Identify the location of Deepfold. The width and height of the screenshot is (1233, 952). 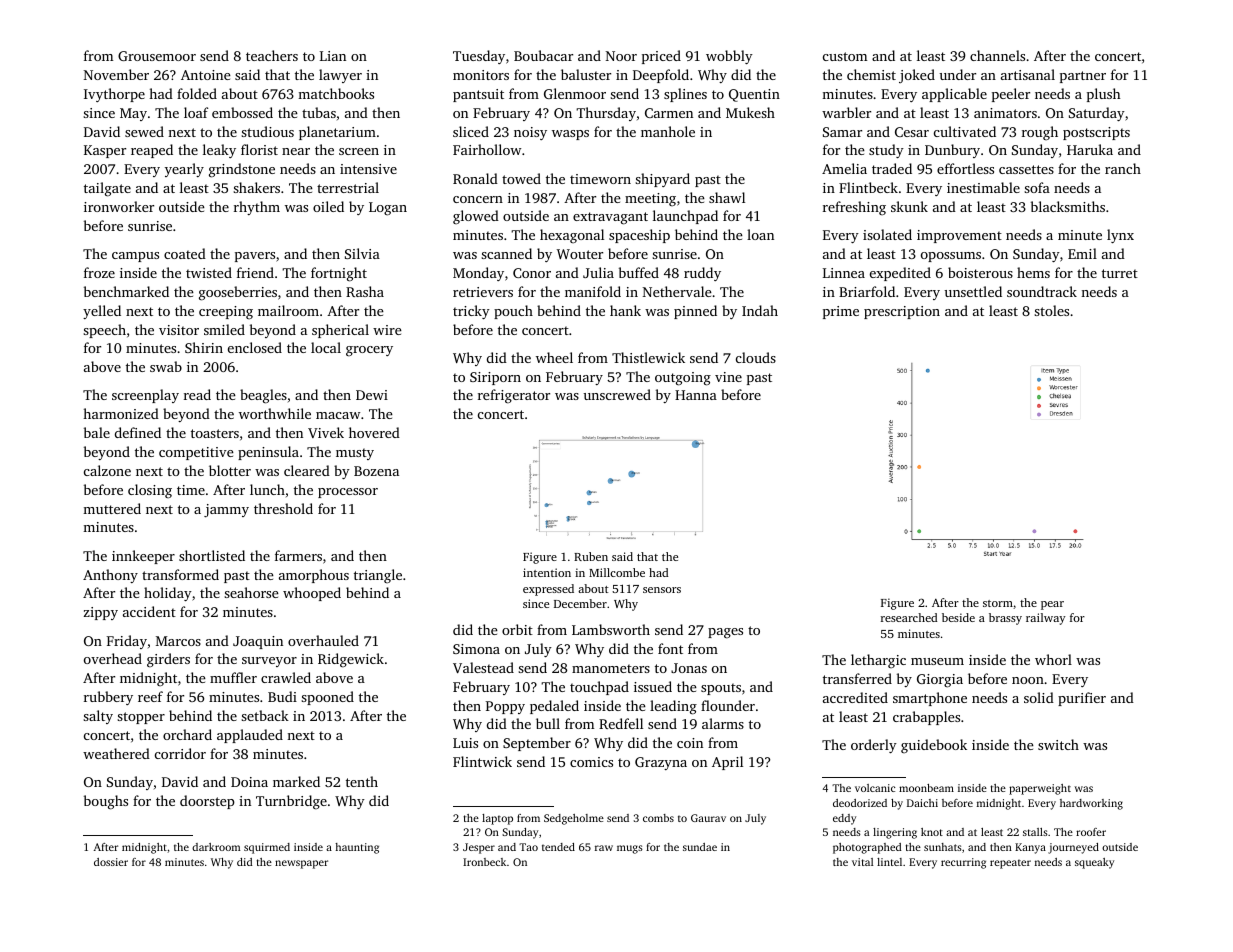
(661, 76).
